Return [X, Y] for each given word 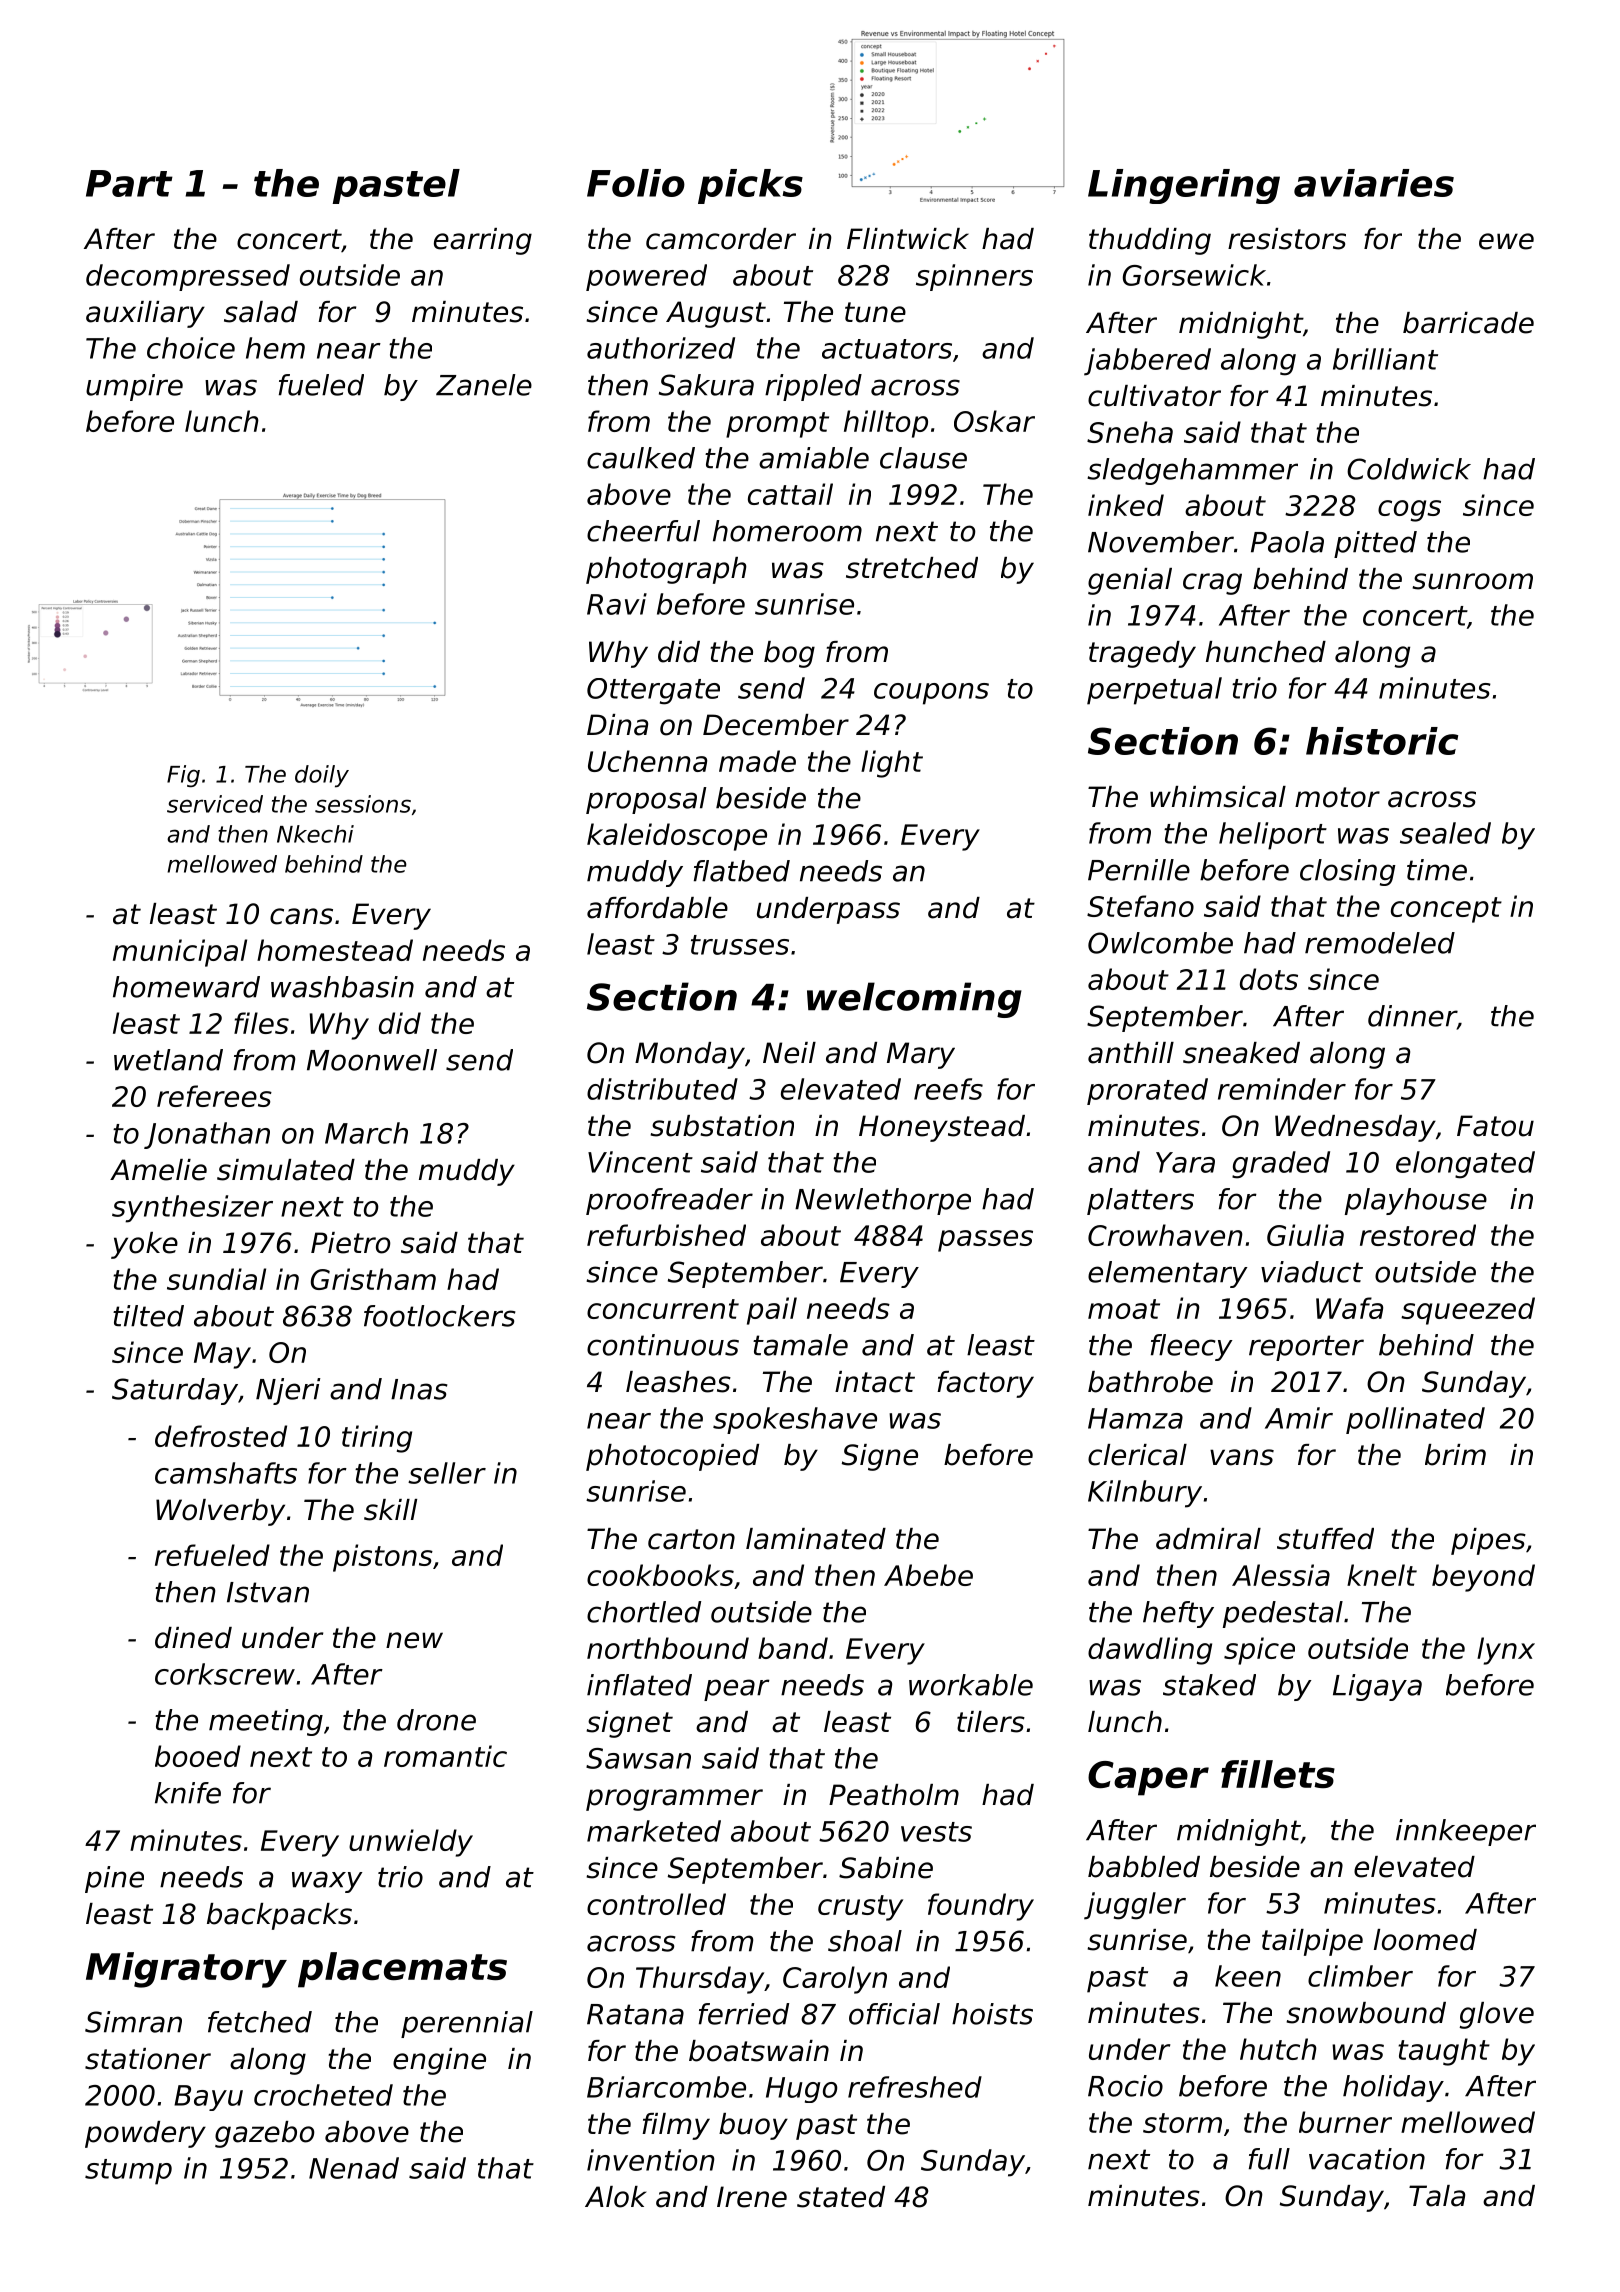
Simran [133, 2022]
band [793, 1648]
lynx [1506, 1651]
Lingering [1184, 186]
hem [275, 348]
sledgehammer [1192, 471]
